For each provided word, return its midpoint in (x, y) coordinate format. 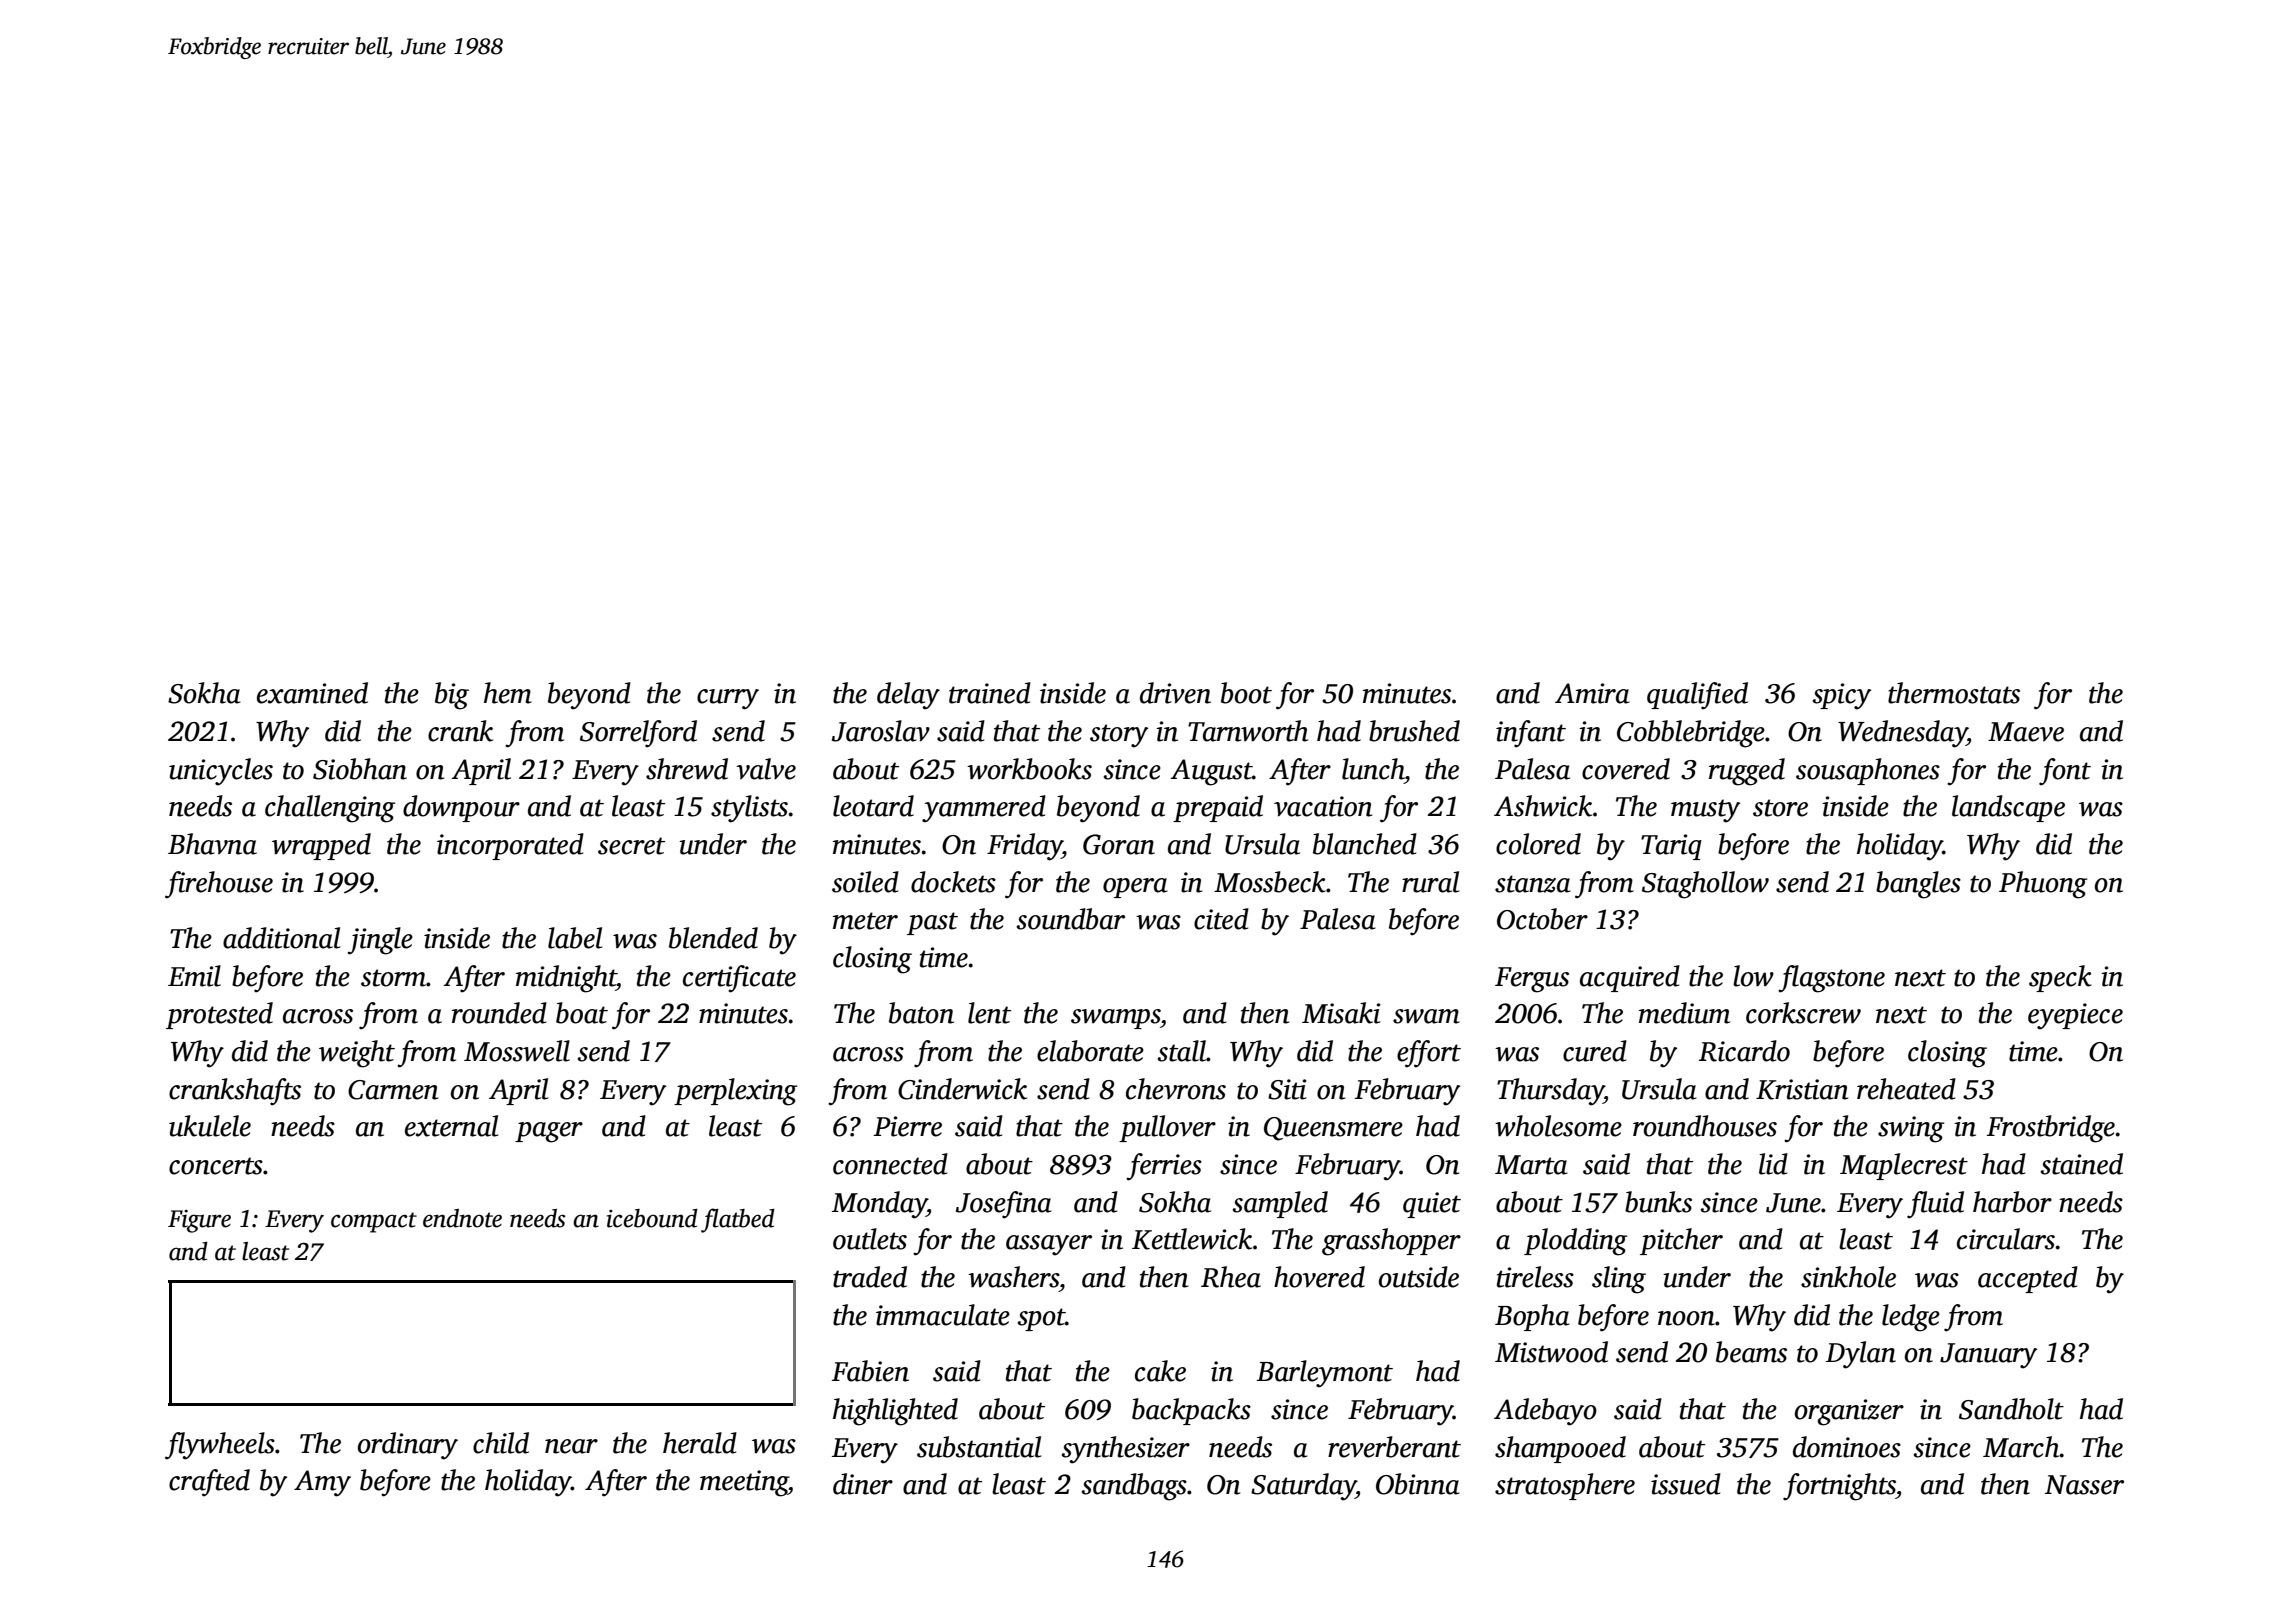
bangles (1918, 885)
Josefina (1004, 1205)
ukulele (210, 1126)
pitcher (1681, 1241)
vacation (1323, 806)
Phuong (2043, 885)
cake (1160, 1371)
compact (374, 1222)
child (501, 1443)
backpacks (1191, 1411)
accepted (2028, 1279)
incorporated (510, 846)
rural (1430, 882)
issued (1686, 1484)
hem (508, 693)
